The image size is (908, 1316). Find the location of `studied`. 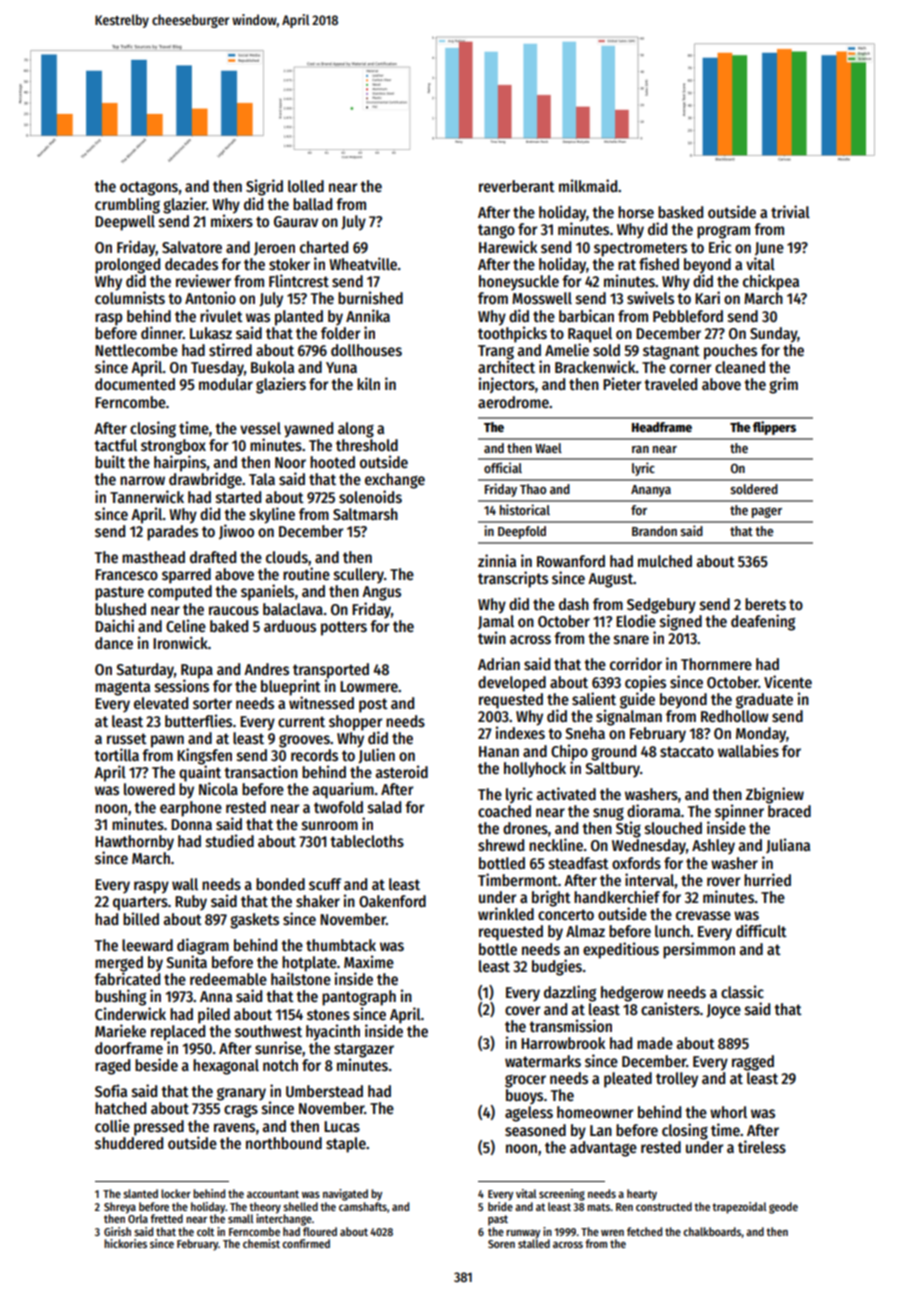

studied is located at coordinates (230, 841).
